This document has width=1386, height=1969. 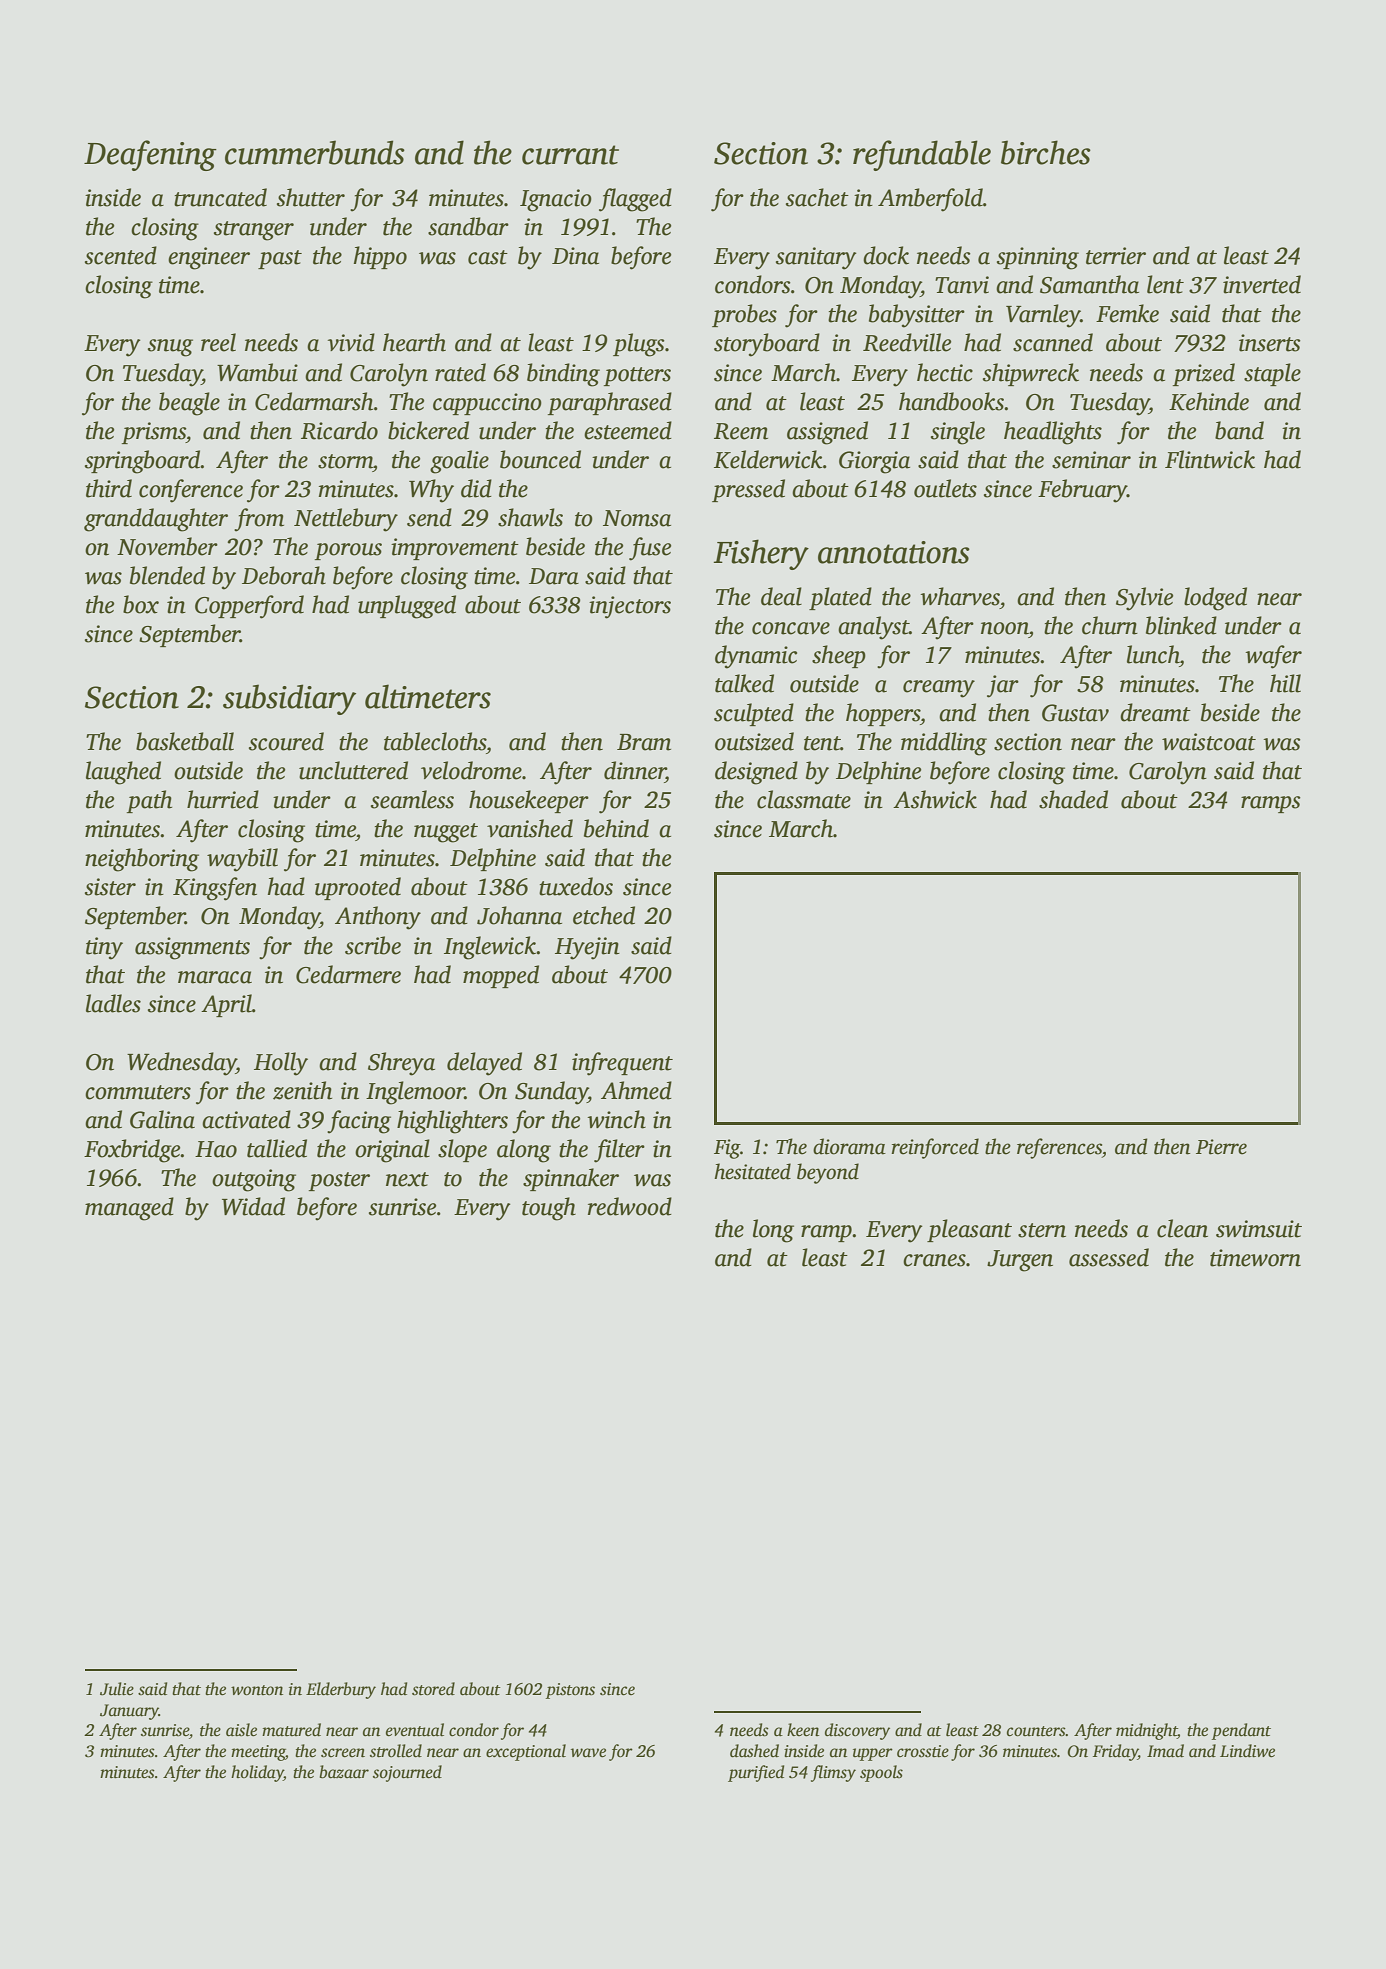 I want to click on January, so click(x=129, y=1712).
